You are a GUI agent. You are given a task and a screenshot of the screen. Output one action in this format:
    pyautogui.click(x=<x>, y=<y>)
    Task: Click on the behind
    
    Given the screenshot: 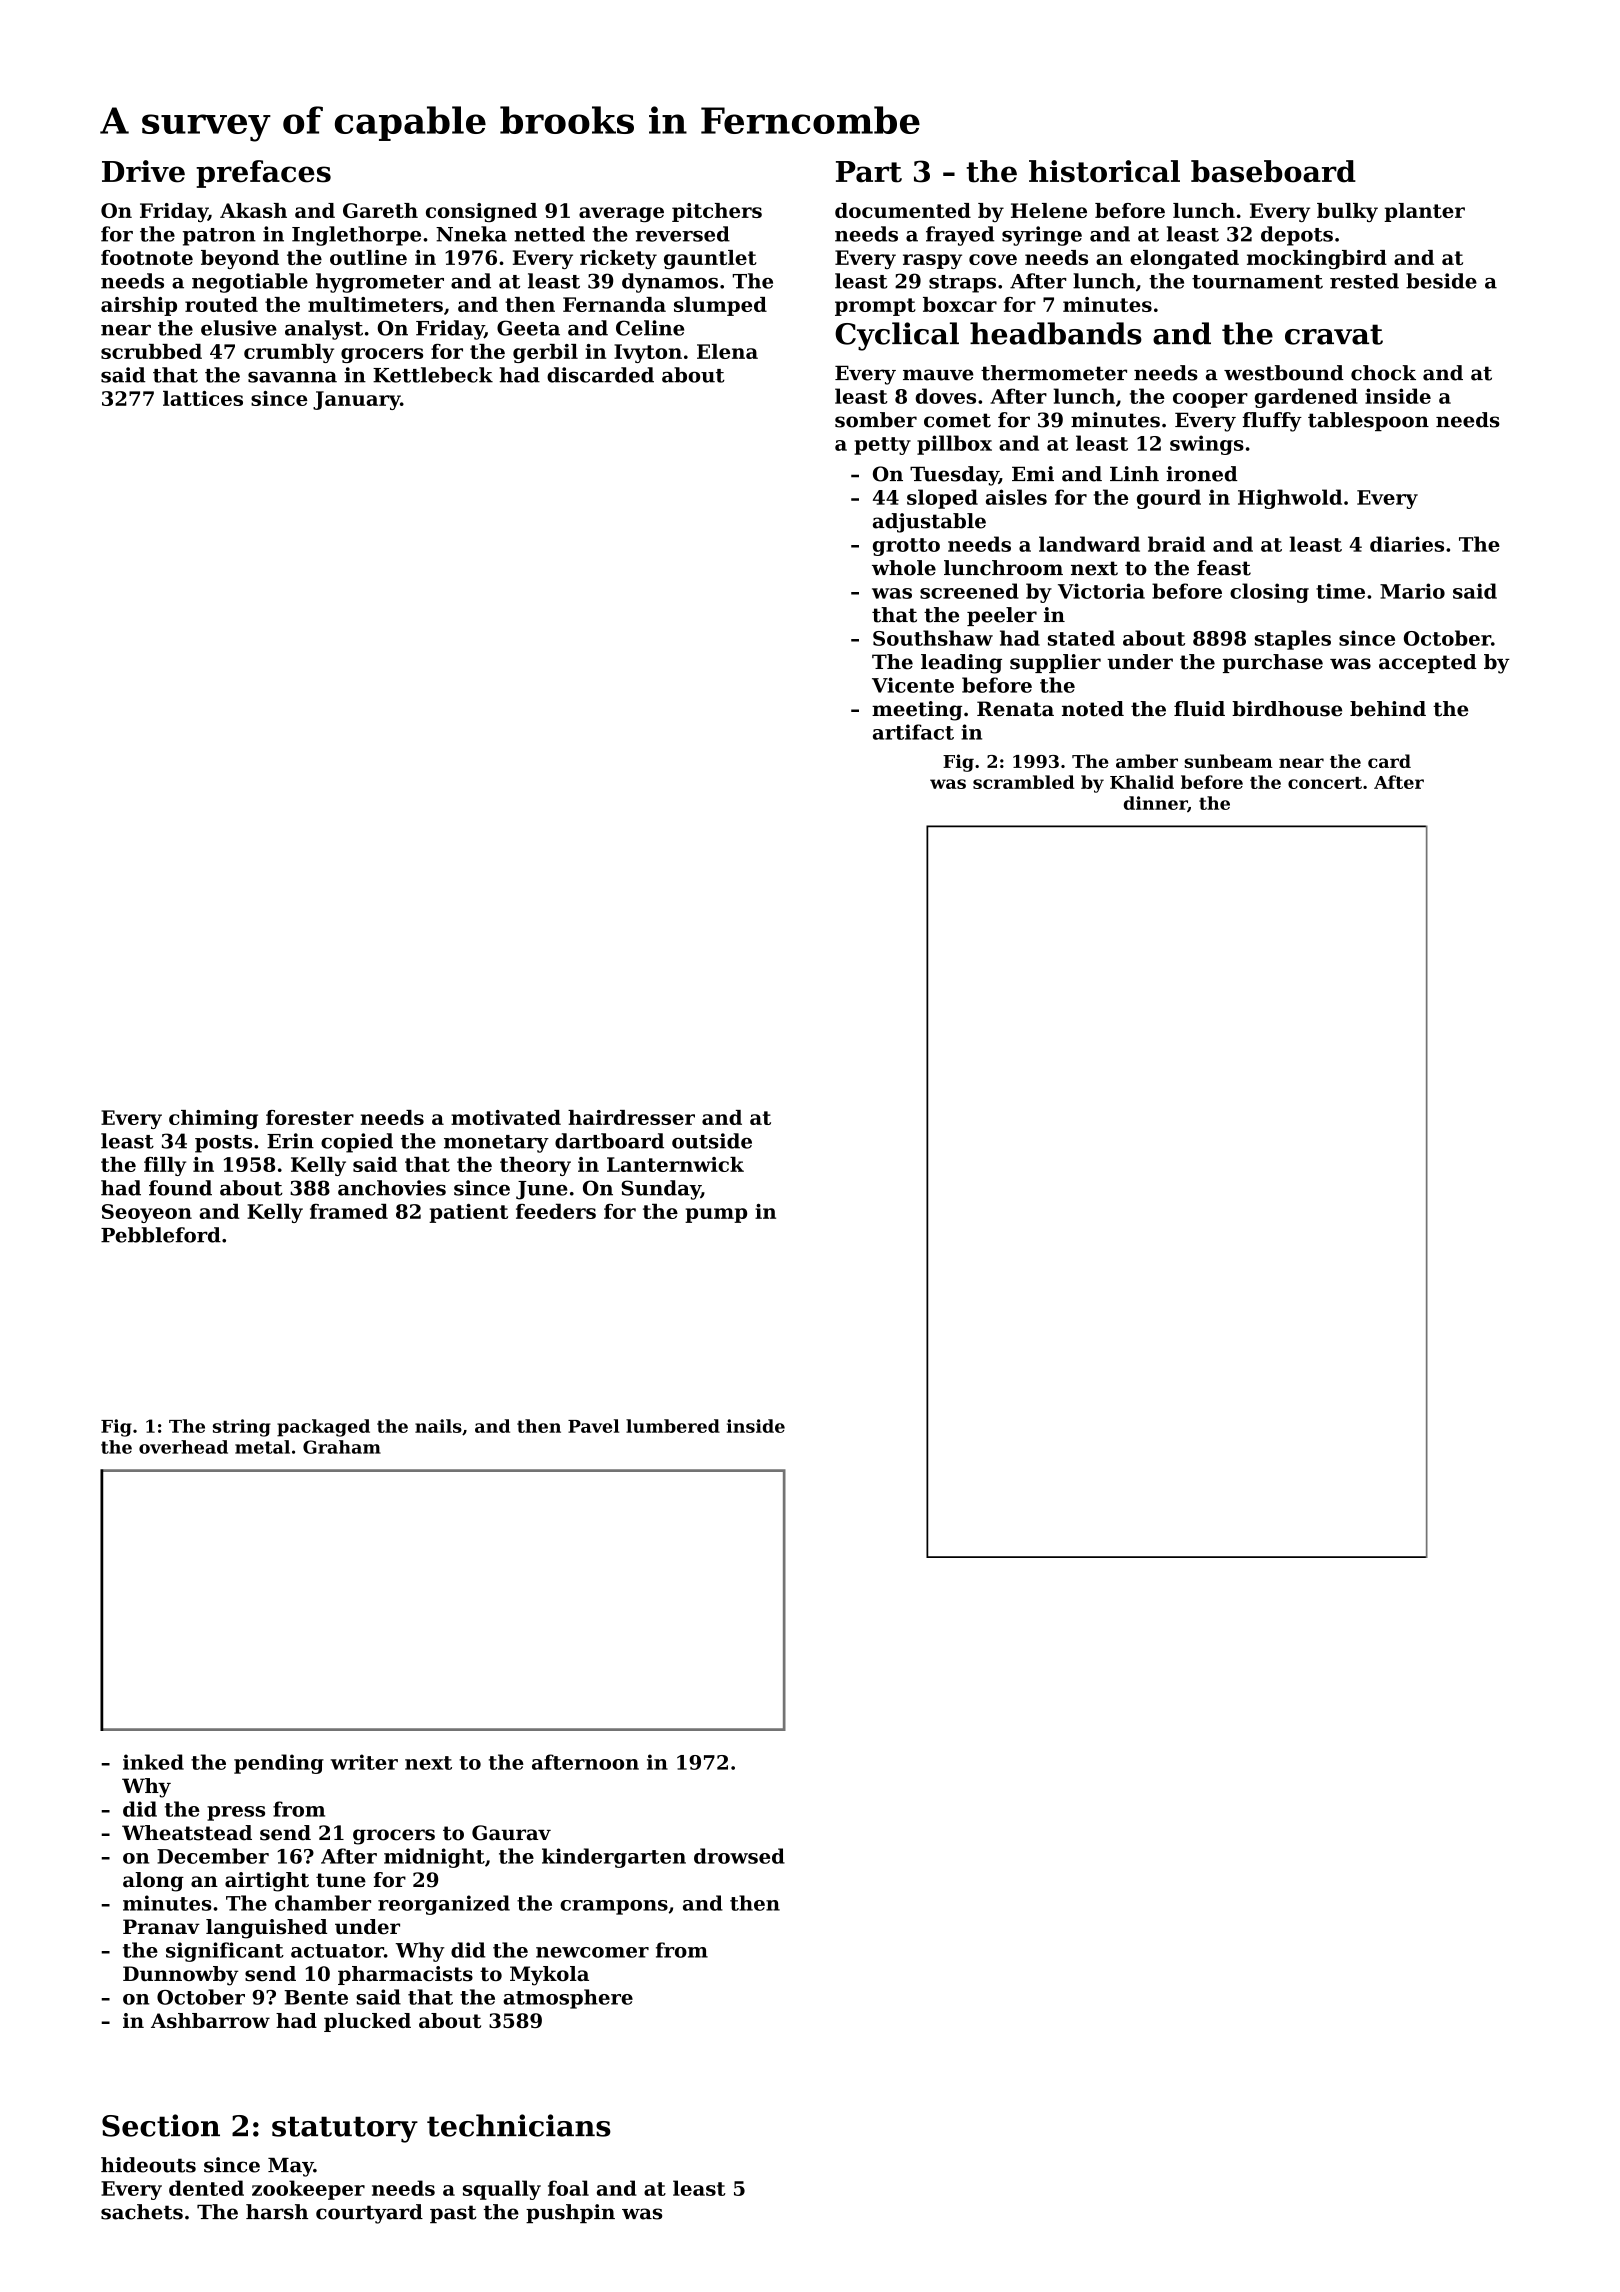 What is the action you would take?
    pyautogui.click(x=1388, y=709)
